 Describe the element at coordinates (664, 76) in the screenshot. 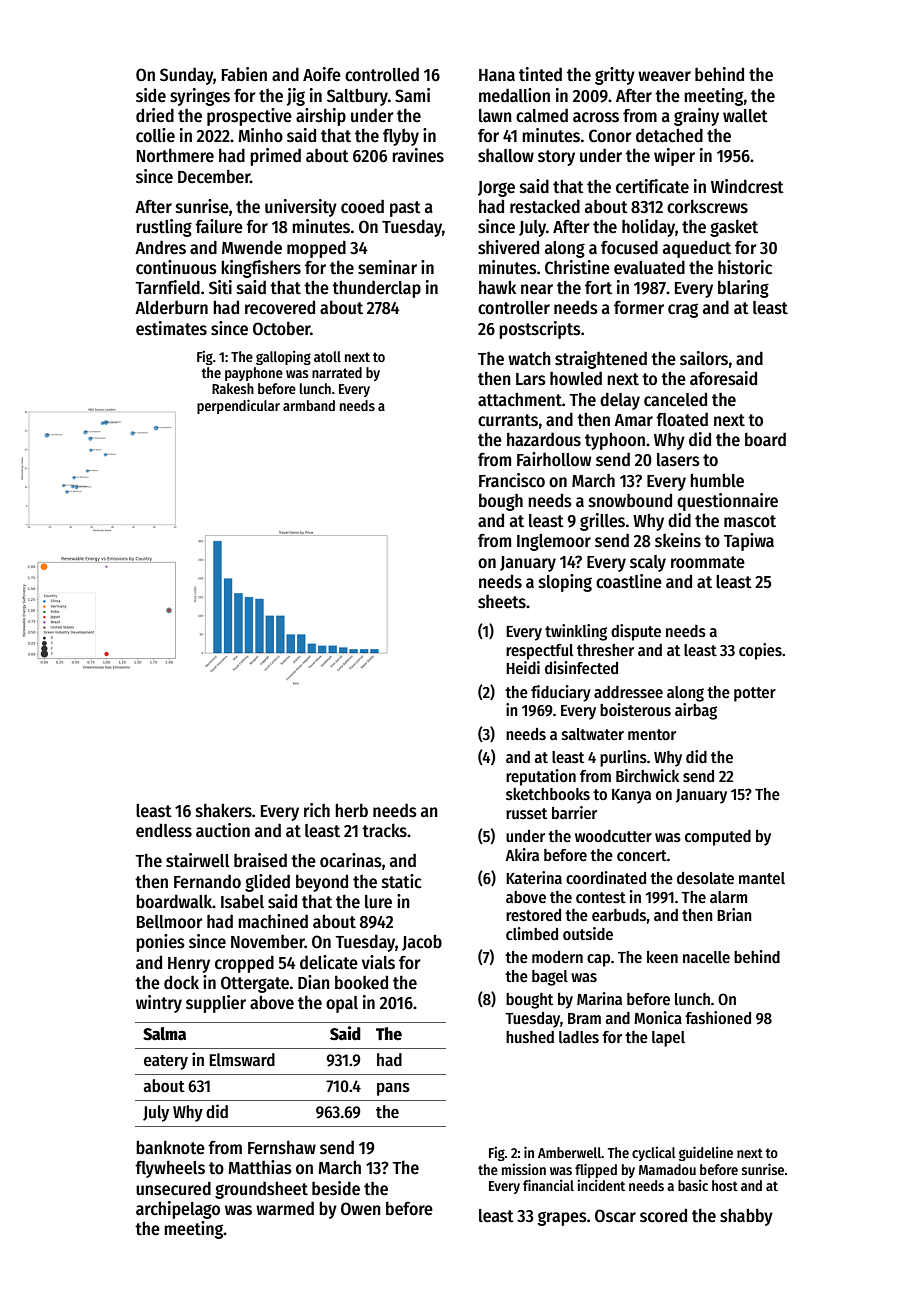

I see `weaver` at that location.
